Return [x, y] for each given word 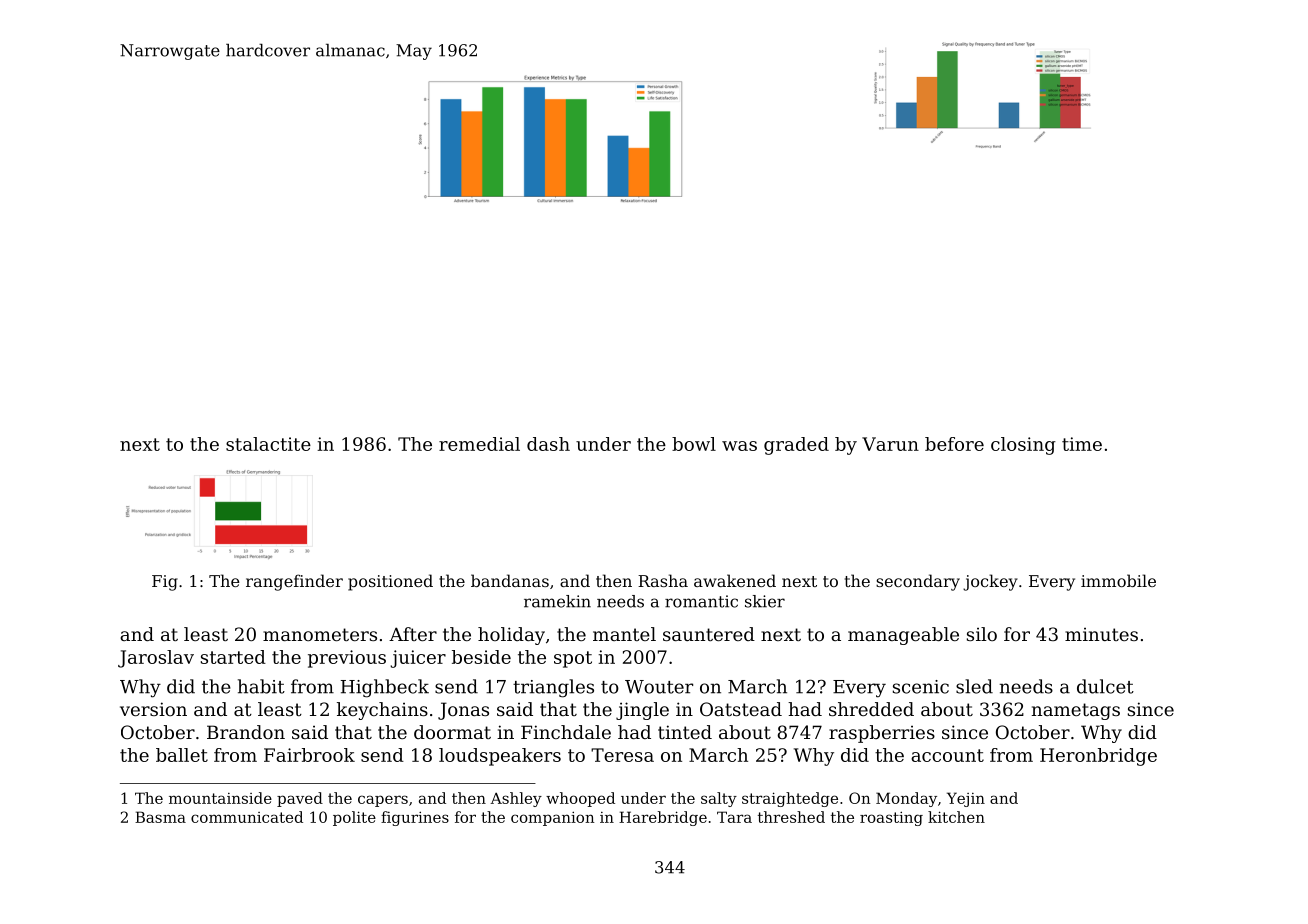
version [153, 709]
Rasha [663, 580]
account [947, 755]
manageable [903, 636]
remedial [479, 444]
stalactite [268, 444]
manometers [320, 634]
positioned [390, 582]
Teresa [622, 755]
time [1082, 444]
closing [1023, 446]
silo [982, 634]
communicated [247, 817]
